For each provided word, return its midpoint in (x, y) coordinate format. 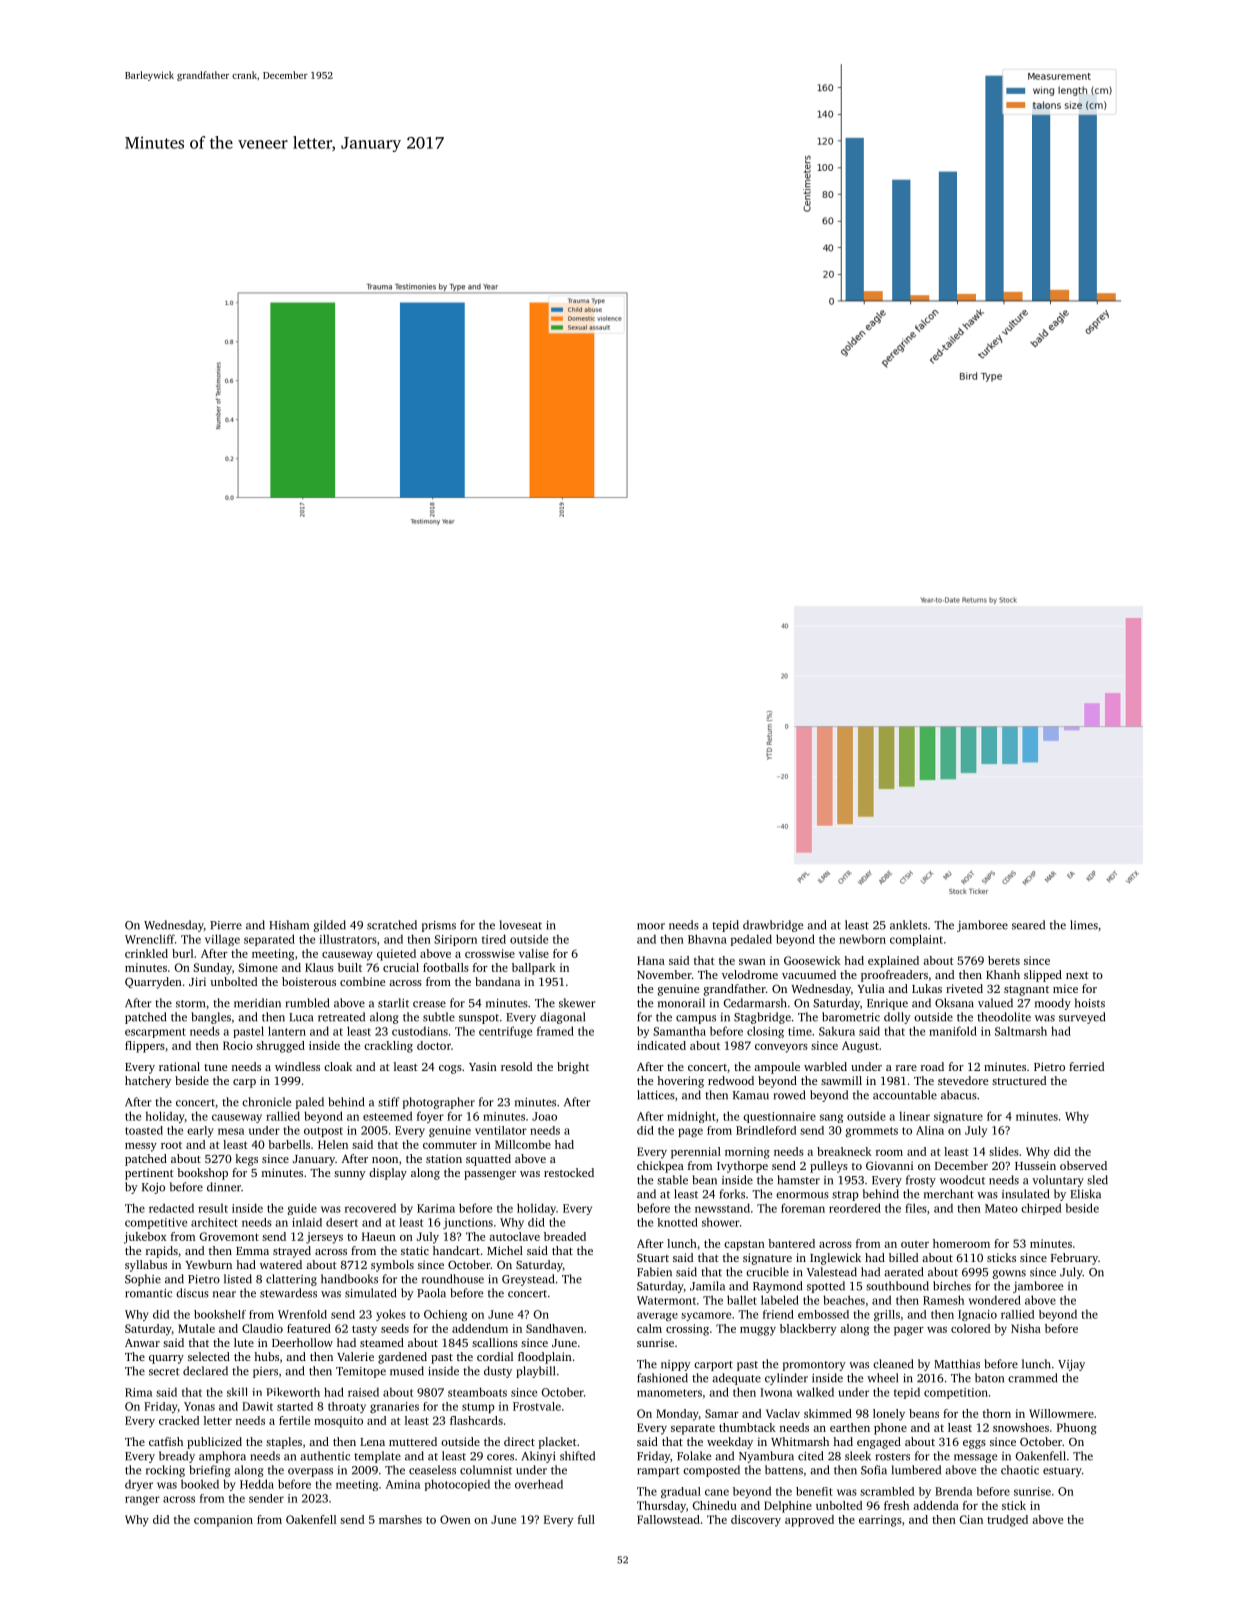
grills (887, 1315)
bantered (791, 1243)
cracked (179, 1420)
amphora (222, 1457)
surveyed (1082, 1018)
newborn (862, 939)
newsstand (722, 1208)
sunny (350, 1175)
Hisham (289, 925)
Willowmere (1061, 1413)
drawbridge (773, 926)
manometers (669, 1393)
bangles (211, 1018)
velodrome (750, 974)
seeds (395, 1328)
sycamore (706, 1316)
